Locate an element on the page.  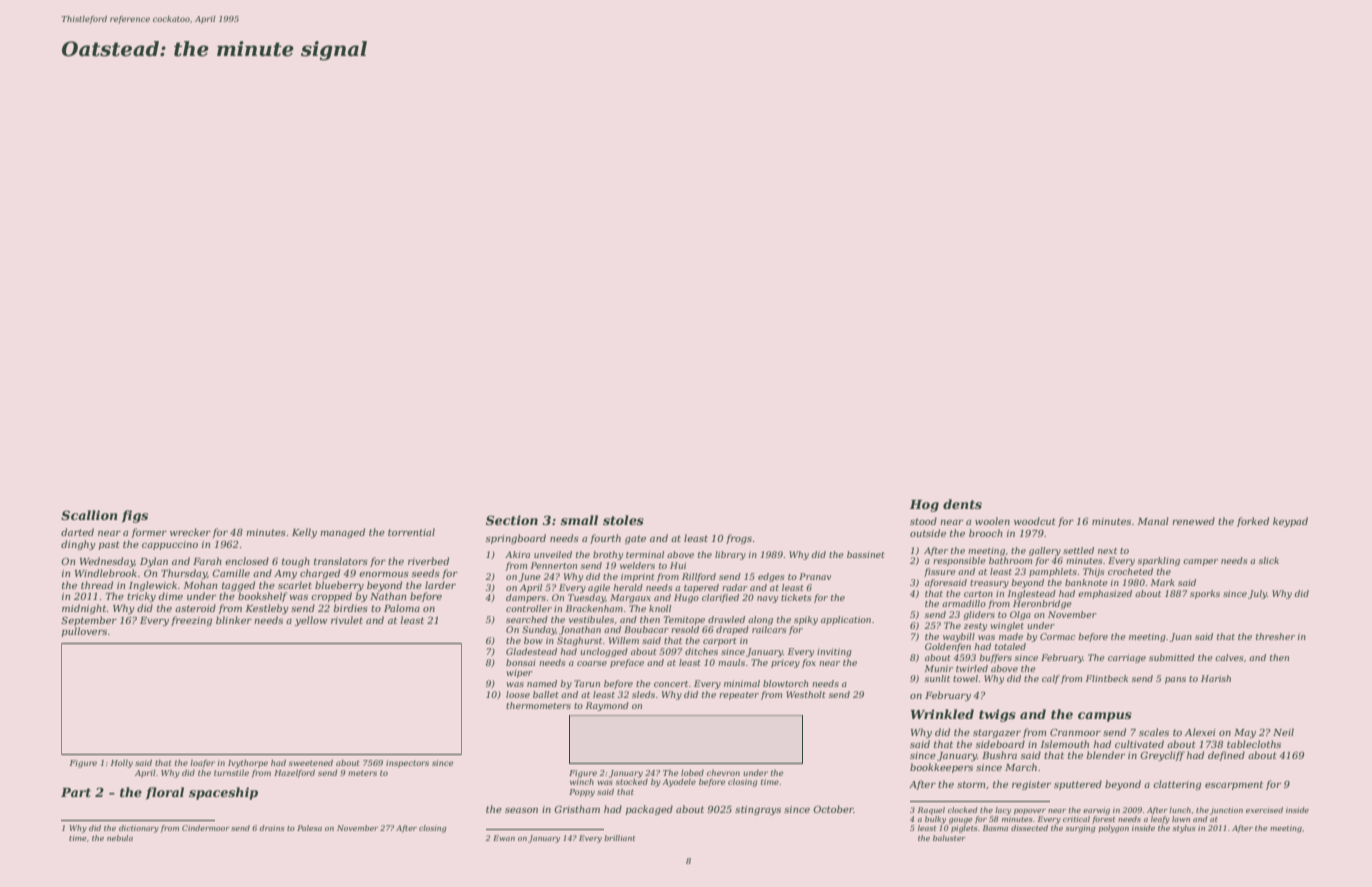
Raymond is located at coordinates (607, 706).
